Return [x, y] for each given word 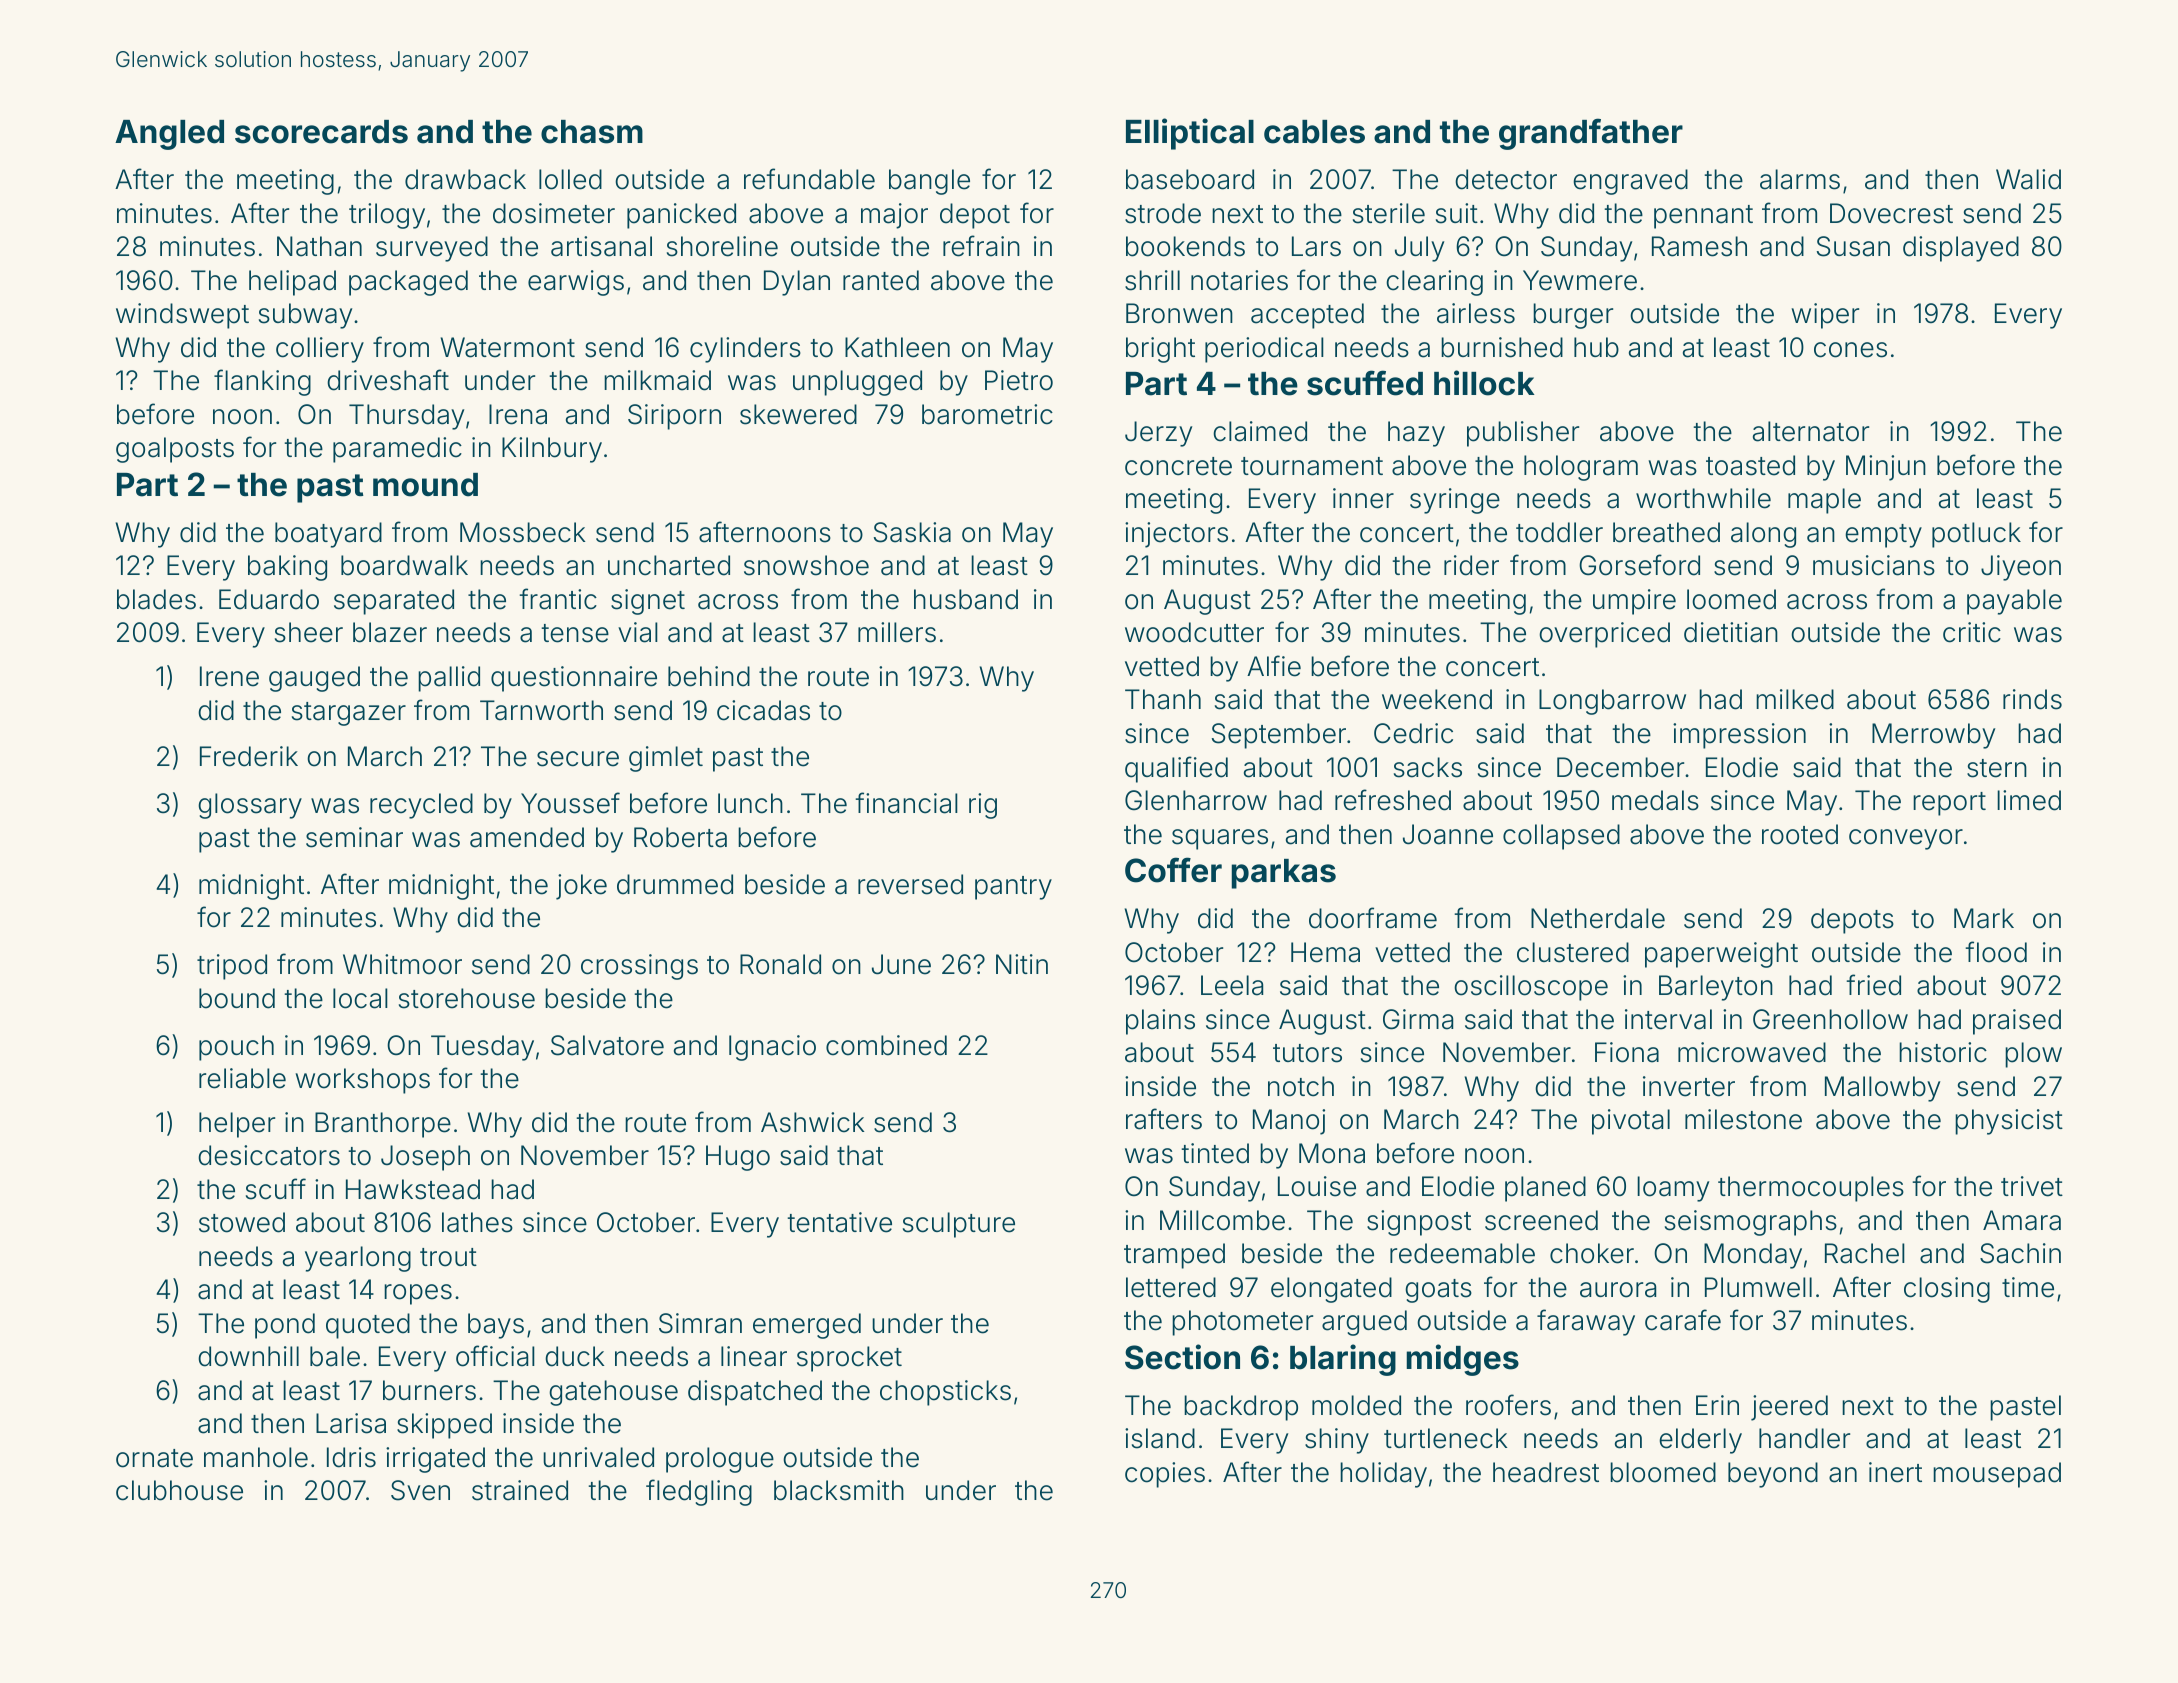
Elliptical [1190, 134]
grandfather [1591, 134]
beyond [1773, 1475]
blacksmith [839, 1490]
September [1279, 736]
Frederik [249, 756]
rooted [1800, 834]
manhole [256, 1457]
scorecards [321, 132]
